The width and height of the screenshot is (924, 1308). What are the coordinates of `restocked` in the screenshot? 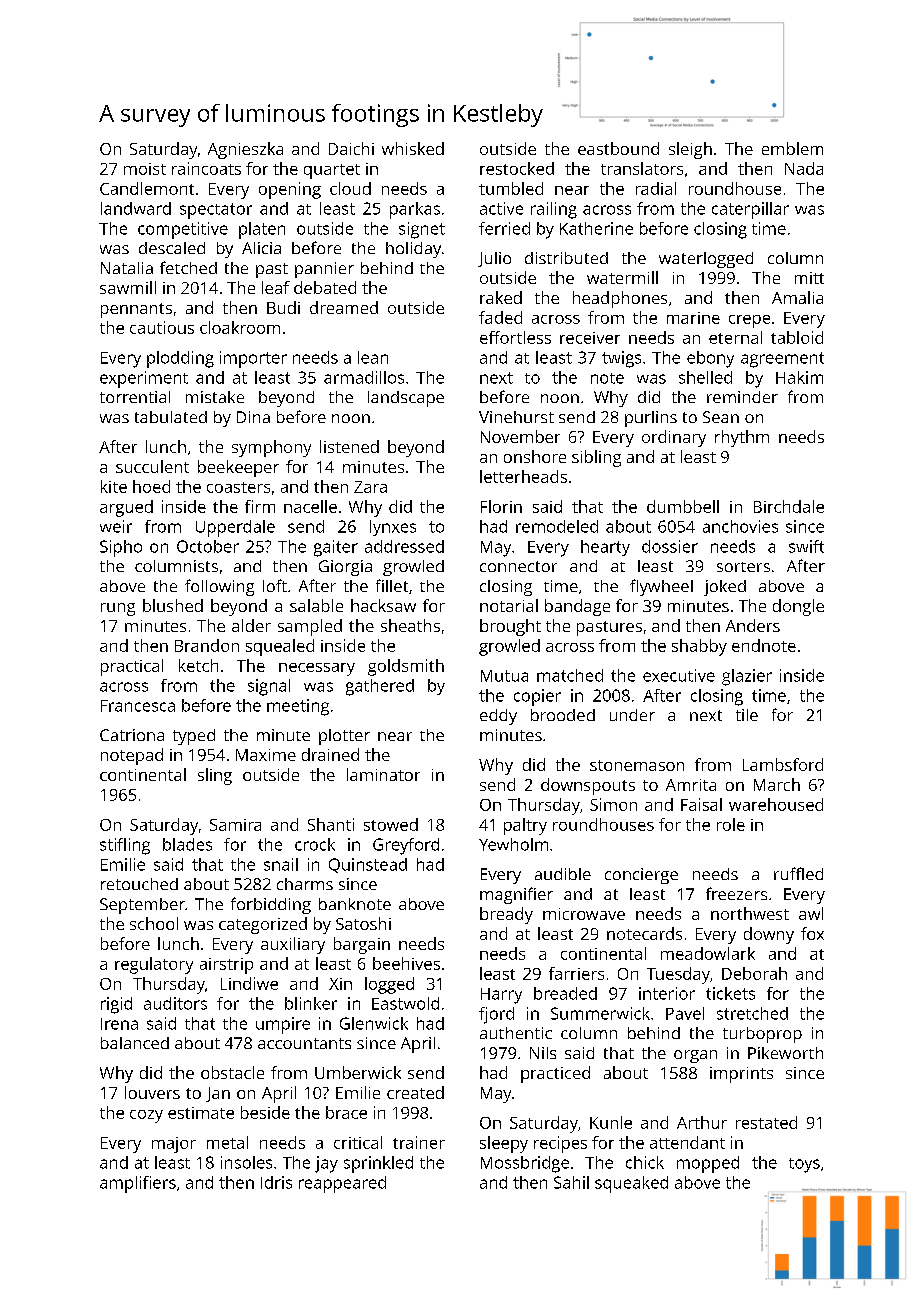 It's located at (517, 168).
